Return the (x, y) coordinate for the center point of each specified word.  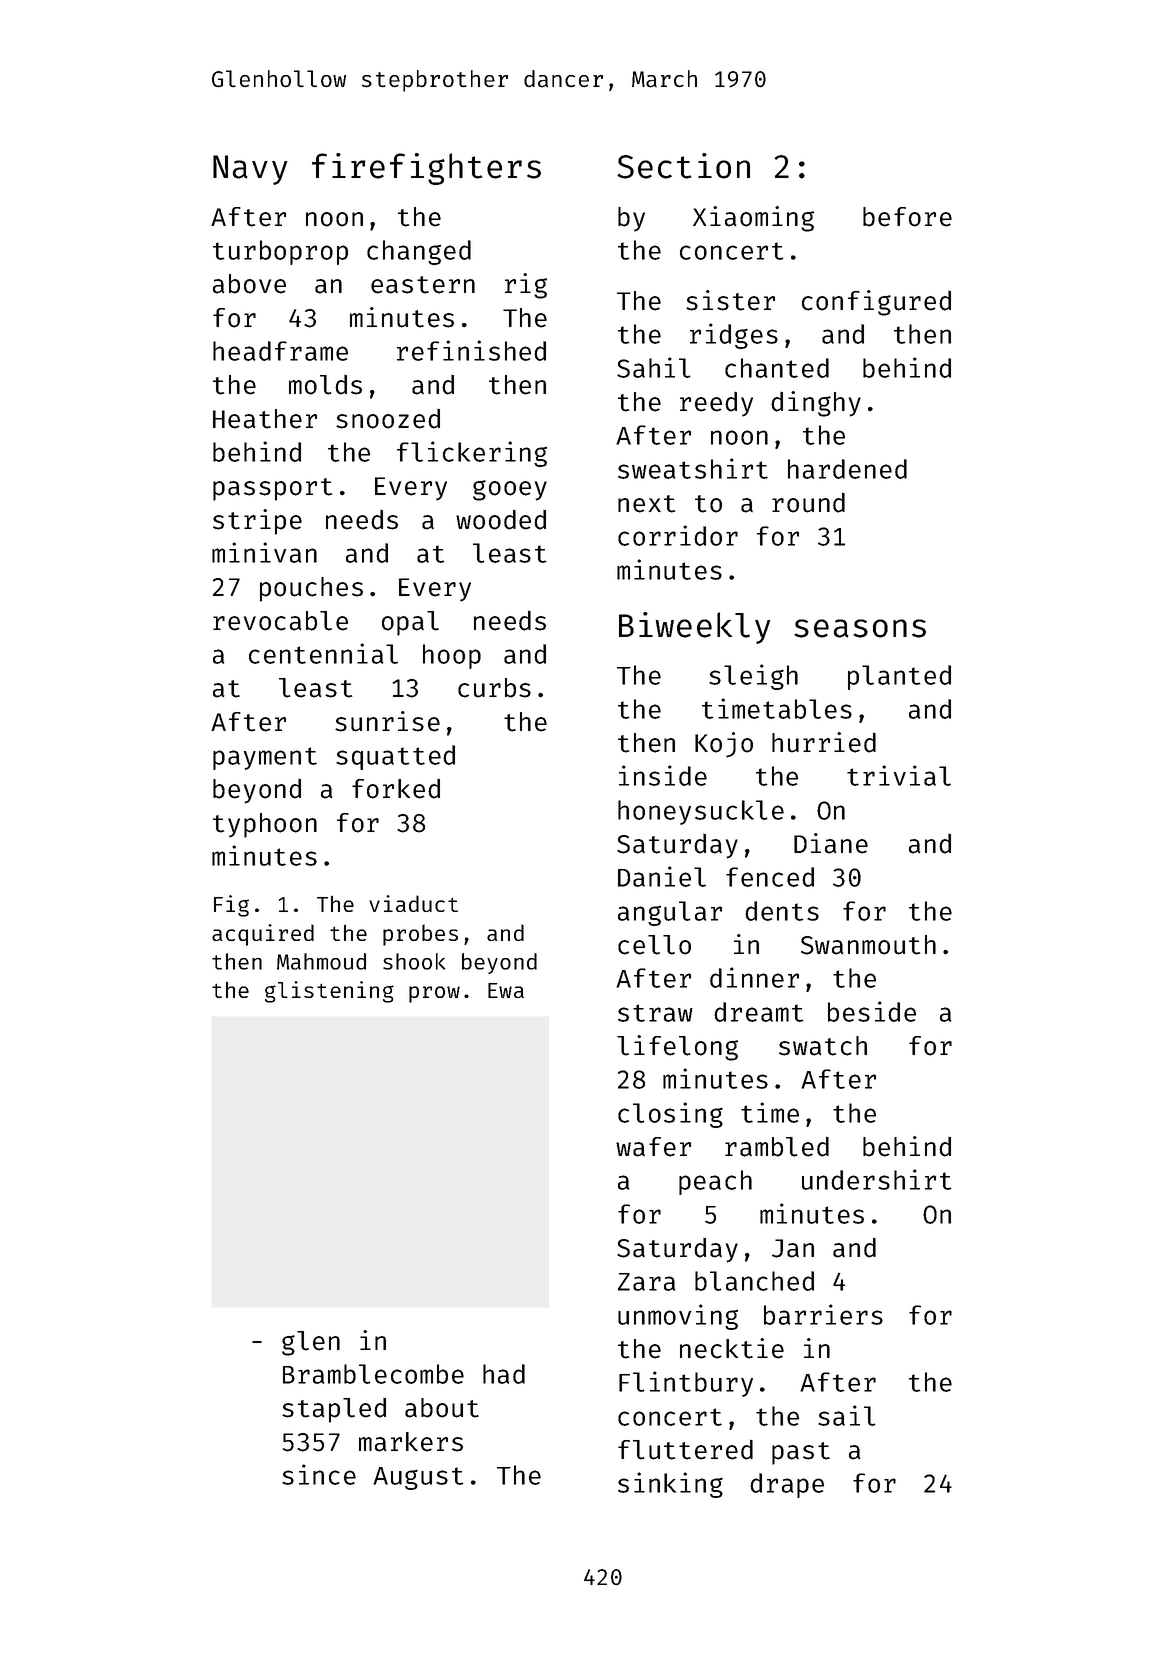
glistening (329, 992)
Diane (831, 843)
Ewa (506, 990)
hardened (847, 469)
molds (325, 385)
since (319, 1474)
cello (654, 945)
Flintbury (686, 1384)
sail (847, 1415)
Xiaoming (753, 219)
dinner (754, 977)
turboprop (280, 252)
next (646, 504)
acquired (263, 935)
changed (419, 252)
